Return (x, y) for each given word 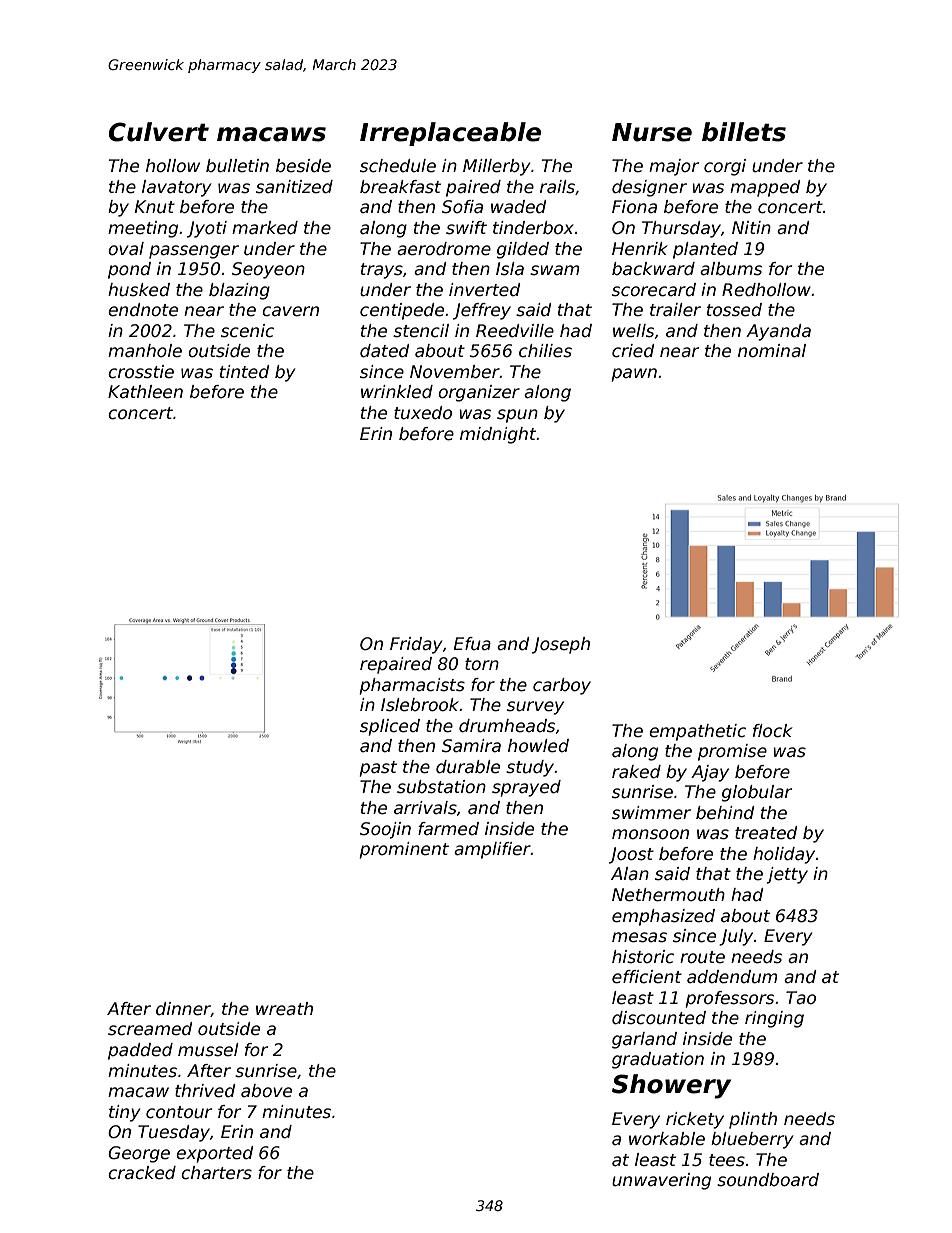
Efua (472, 644)
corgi (725, 167)
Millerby (496, 167)
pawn (634, 375)
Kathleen (145, 392)
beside (303, 166)
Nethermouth (668, 895)
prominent (404, 850)
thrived (205, 1091)
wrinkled (397, 392)
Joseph (561, 645)
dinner (183, 1009)
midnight (498, 435)
